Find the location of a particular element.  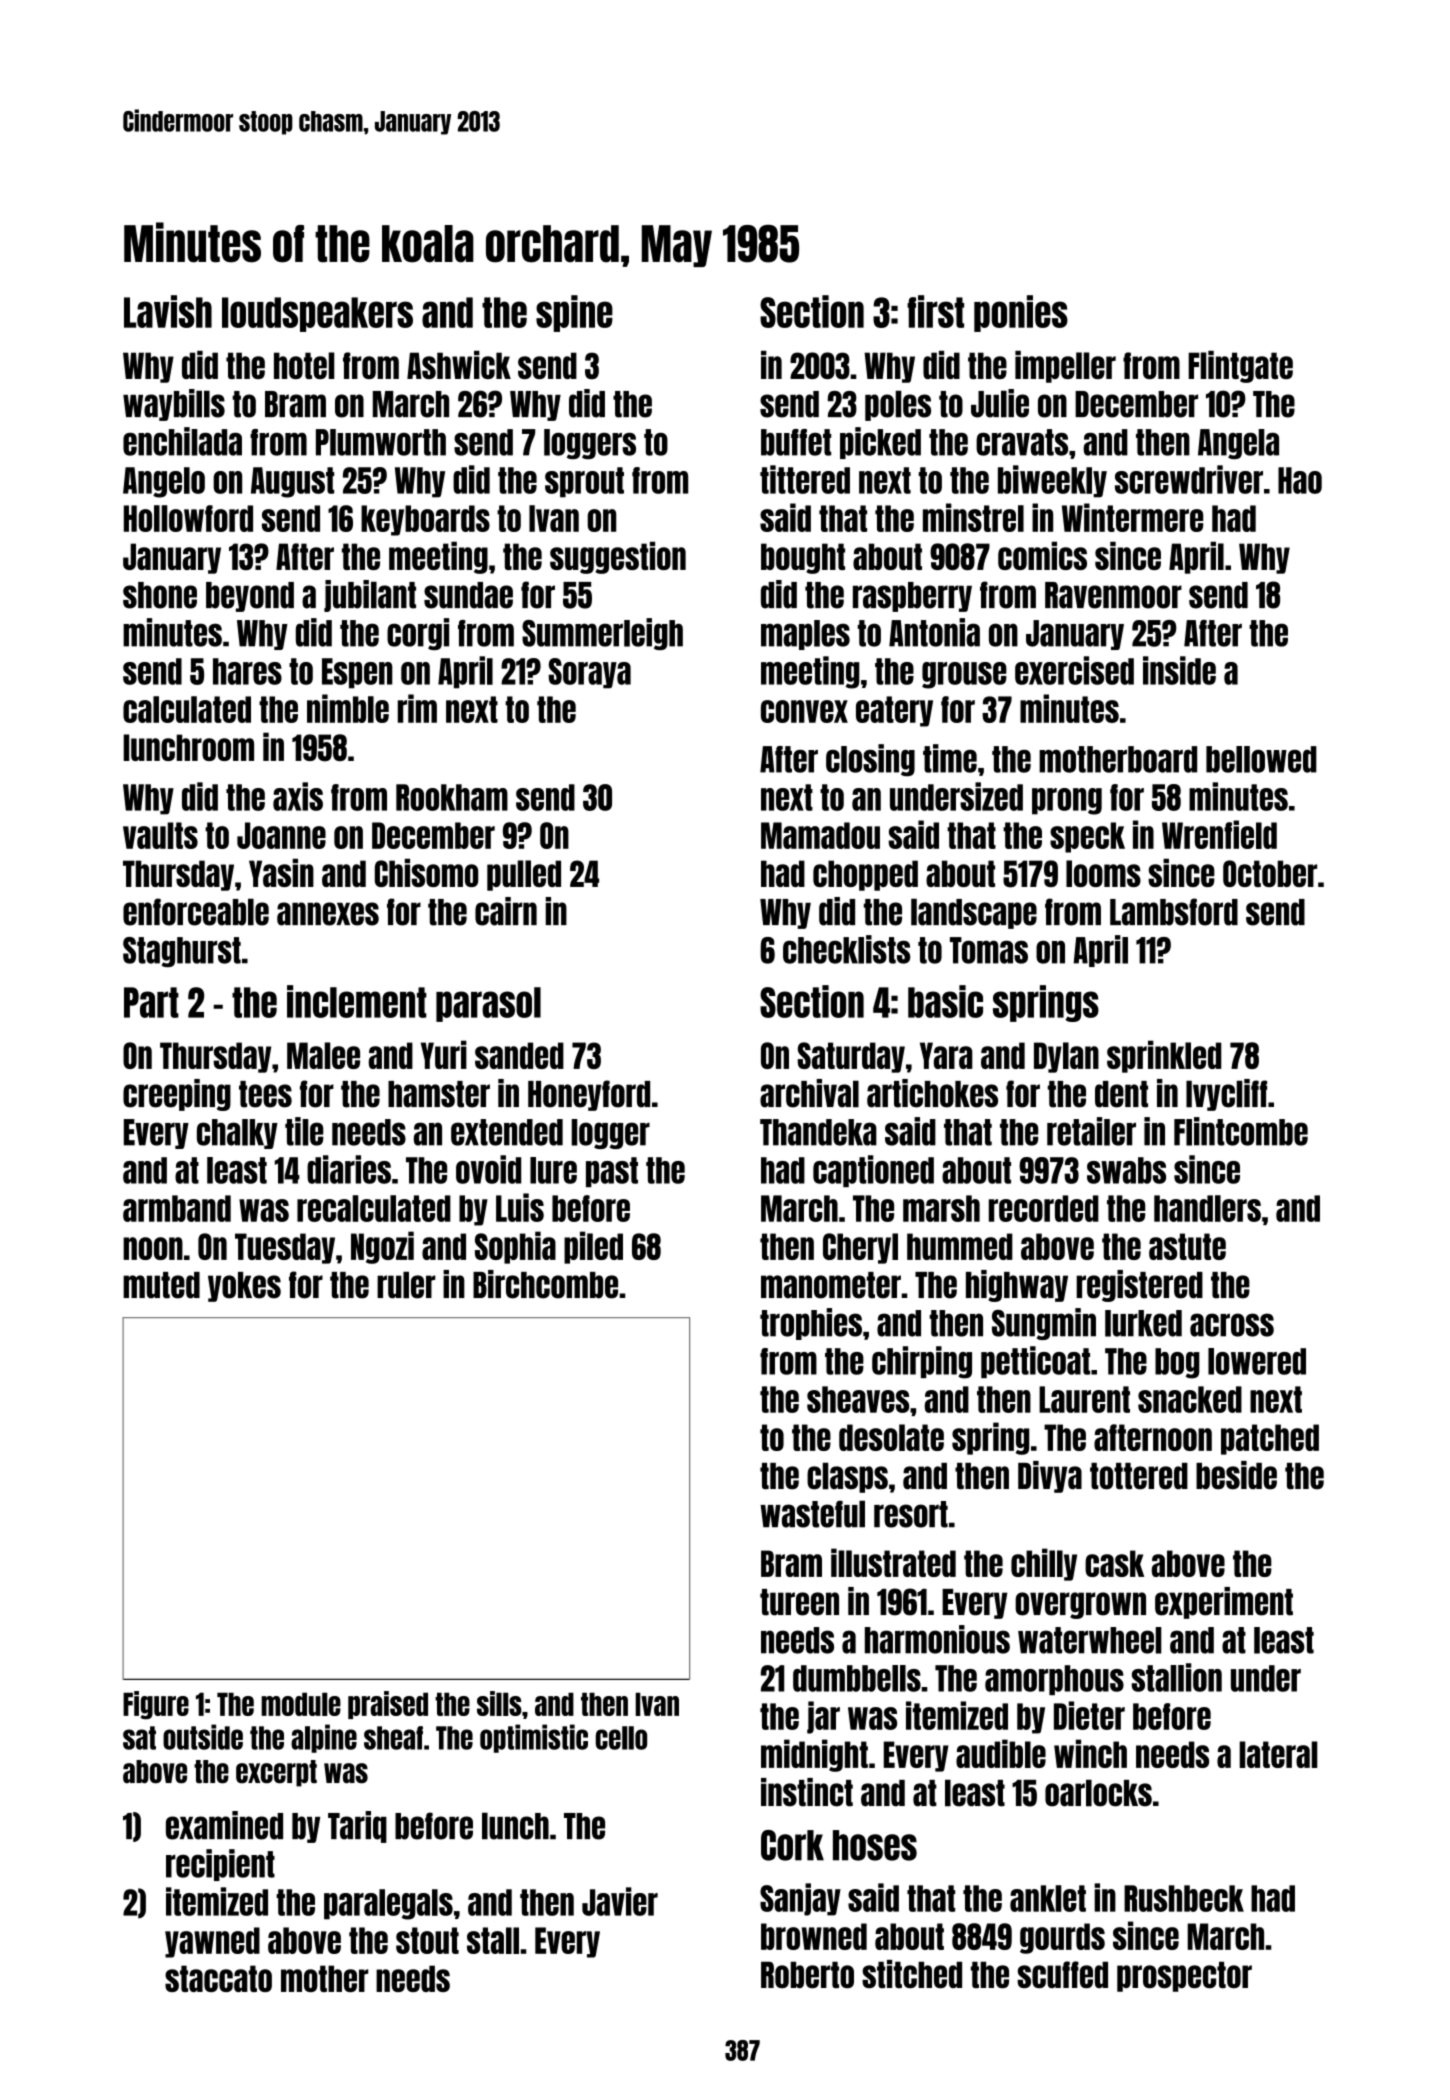

Dieter is located at coordinates (1089, 1715).
